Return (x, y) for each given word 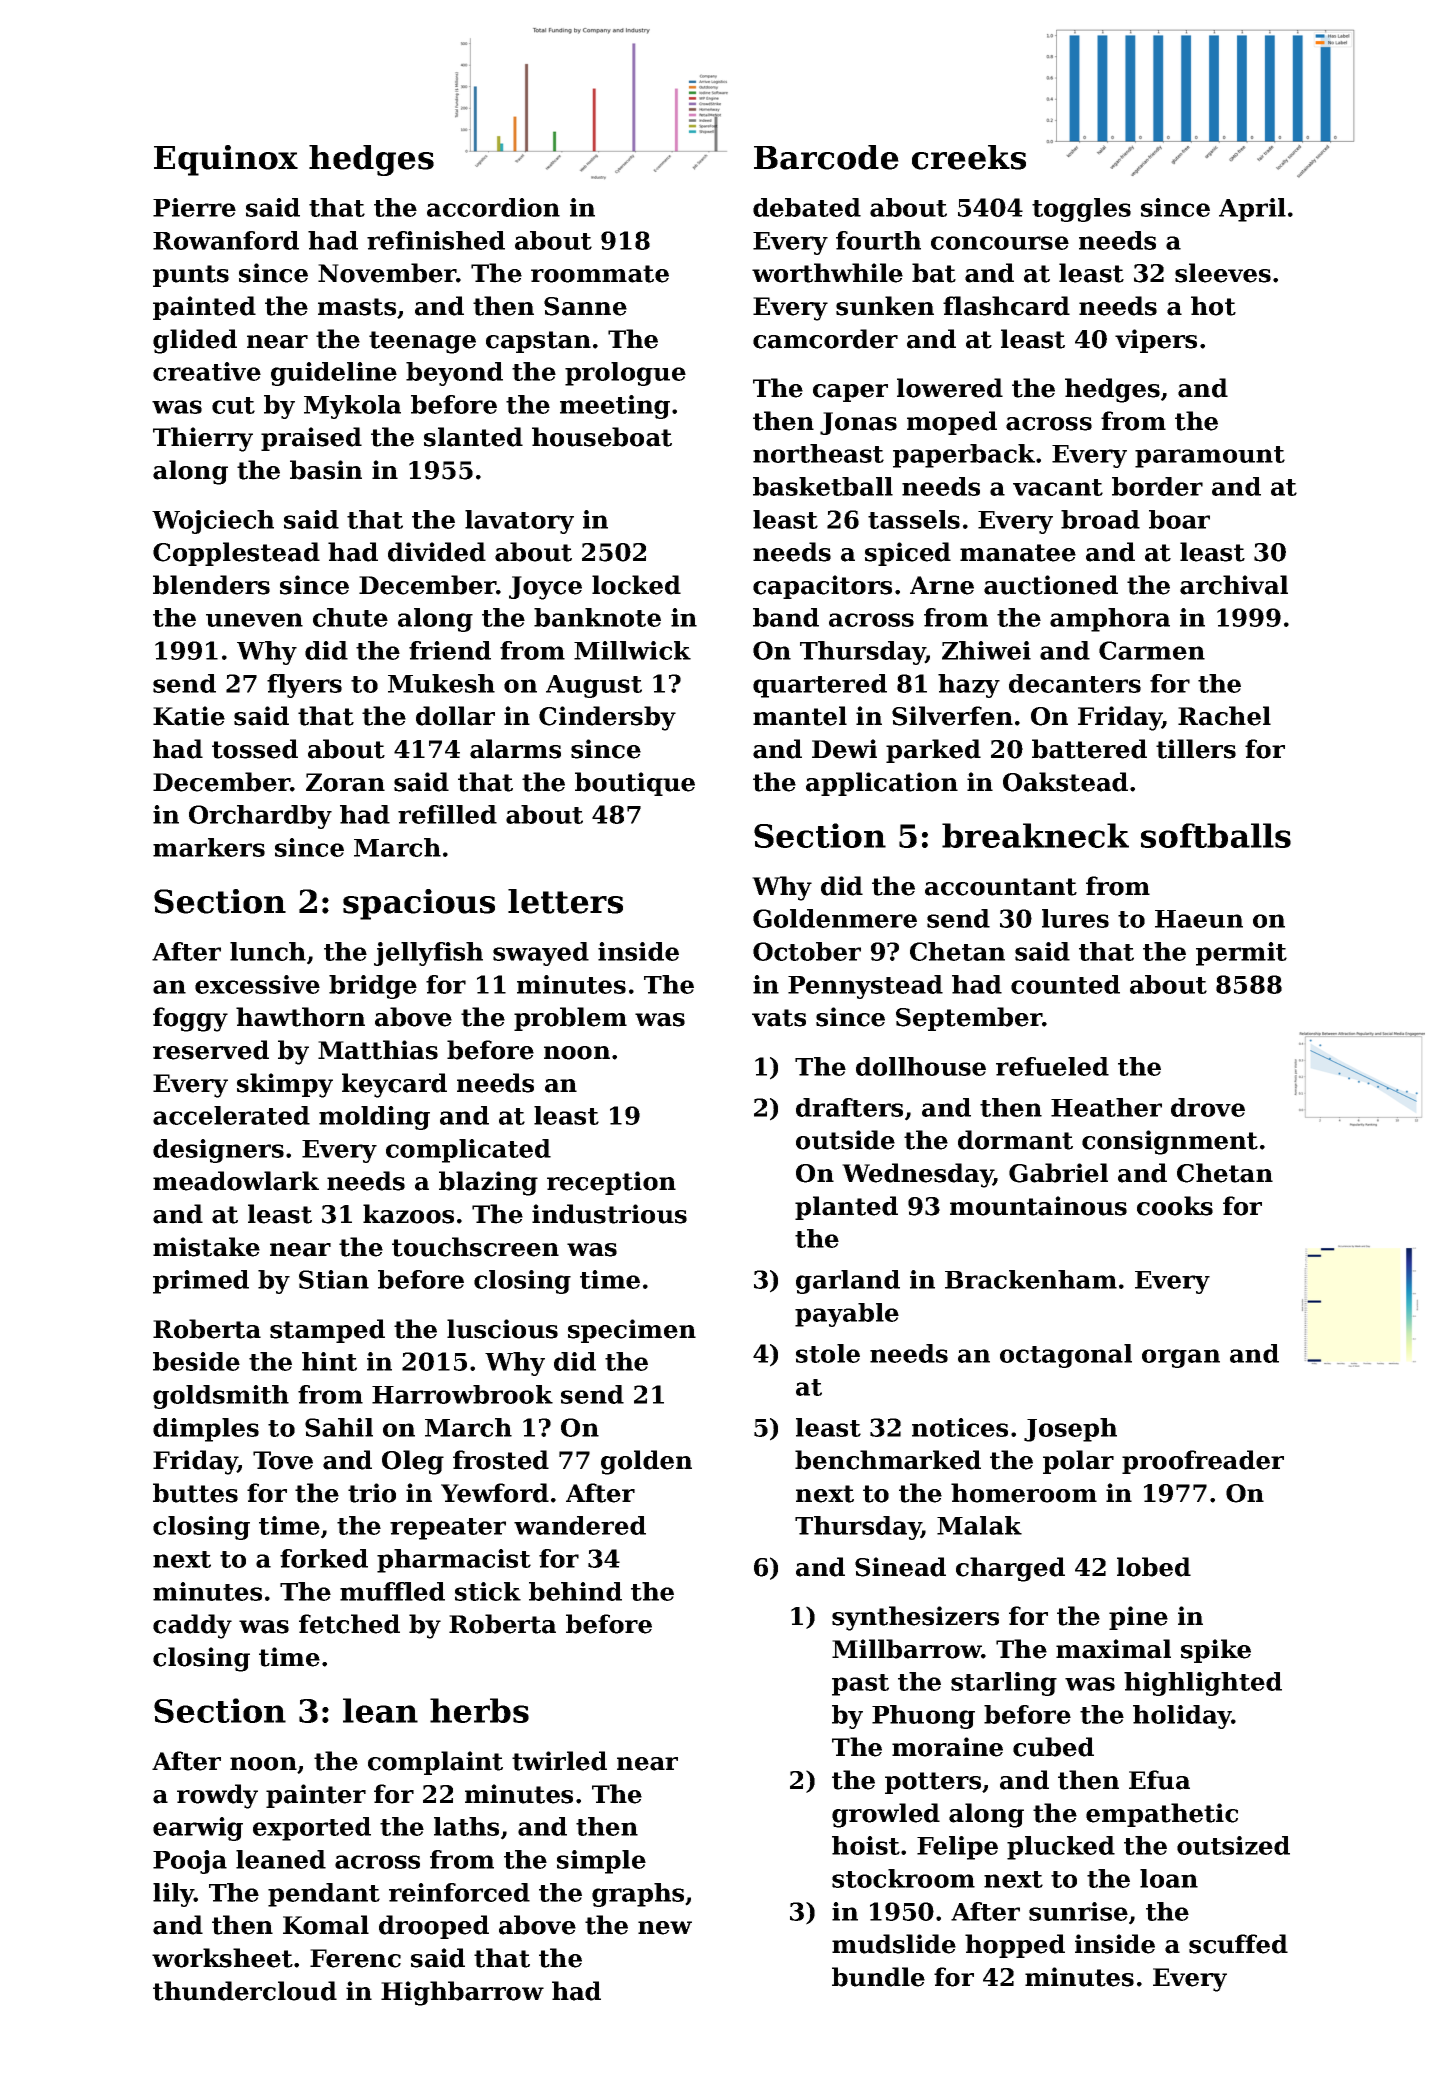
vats (779, 1018)
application (882, 784)
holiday (1182, 1717)
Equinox (226, 160)
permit (1241, 954)
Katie (189, 716)
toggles (1081, 210)
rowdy (217, 1796)
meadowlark (236, 1181)
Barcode (826, 157)
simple (601, 1862)
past (860, 1685)
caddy (192, 1626)
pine (1138, 1618)
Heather (1106, 1107)
